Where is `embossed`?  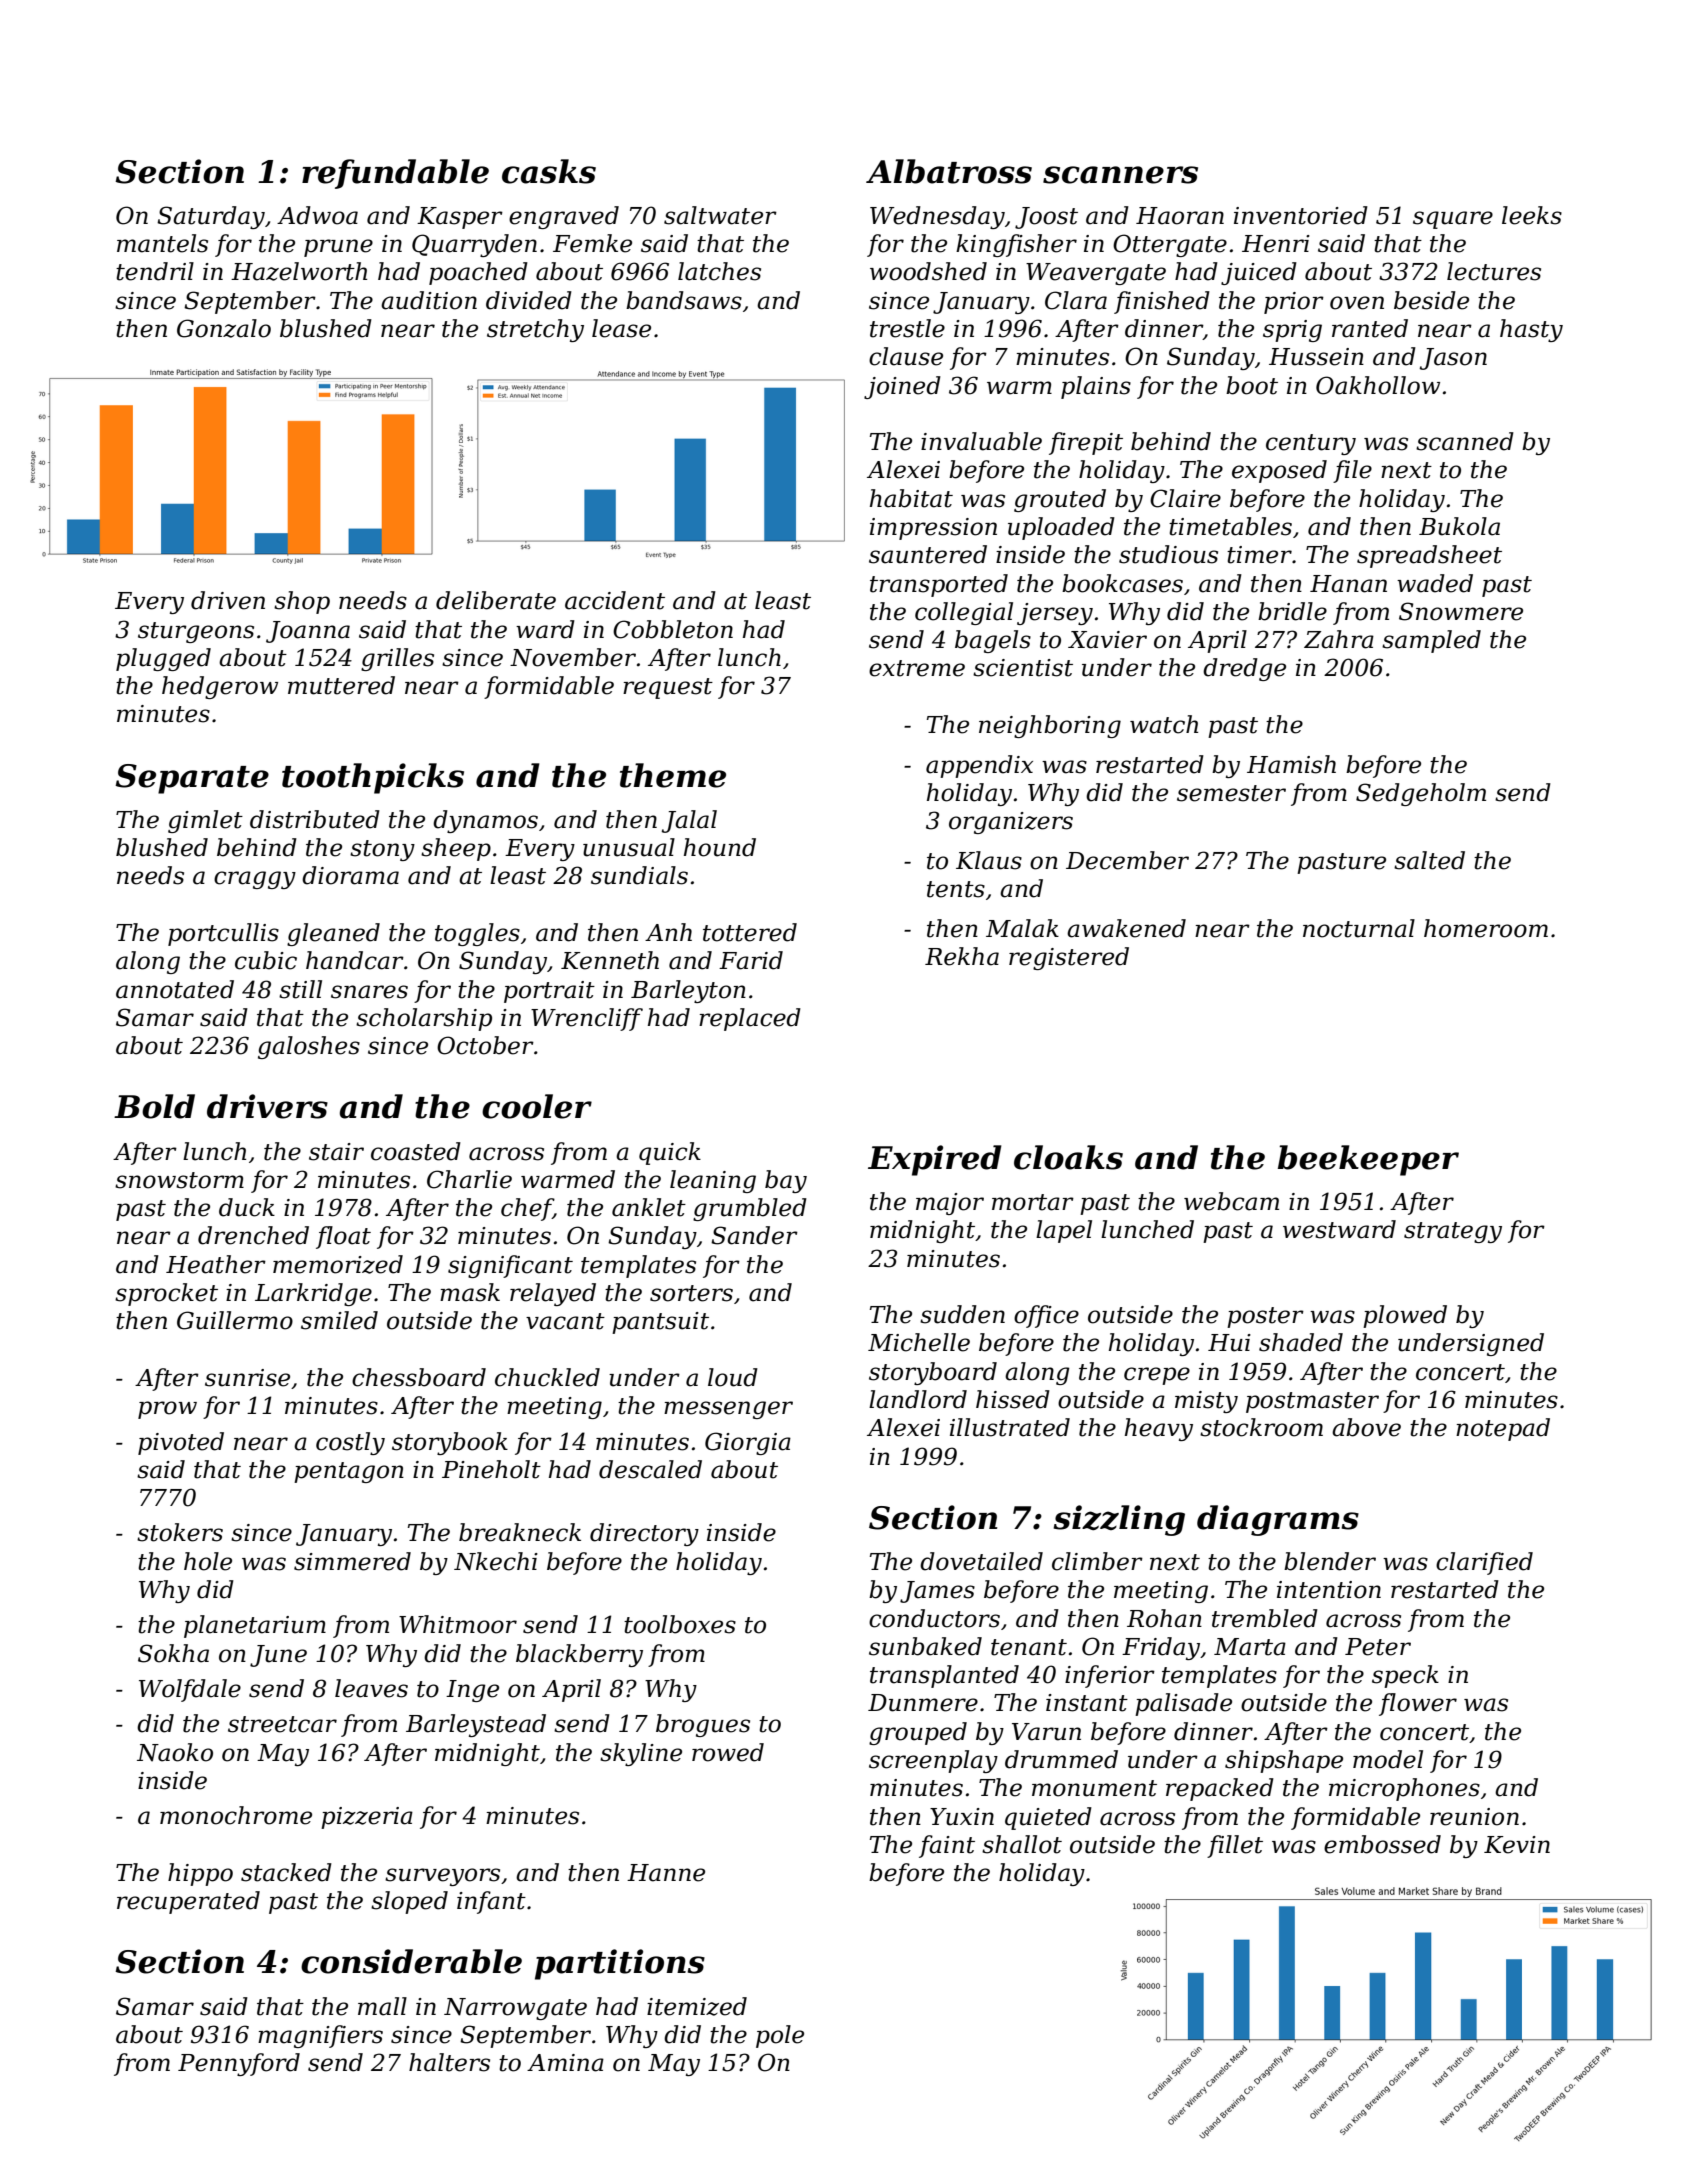 embossed is located at coordinates (1382, 1844).
